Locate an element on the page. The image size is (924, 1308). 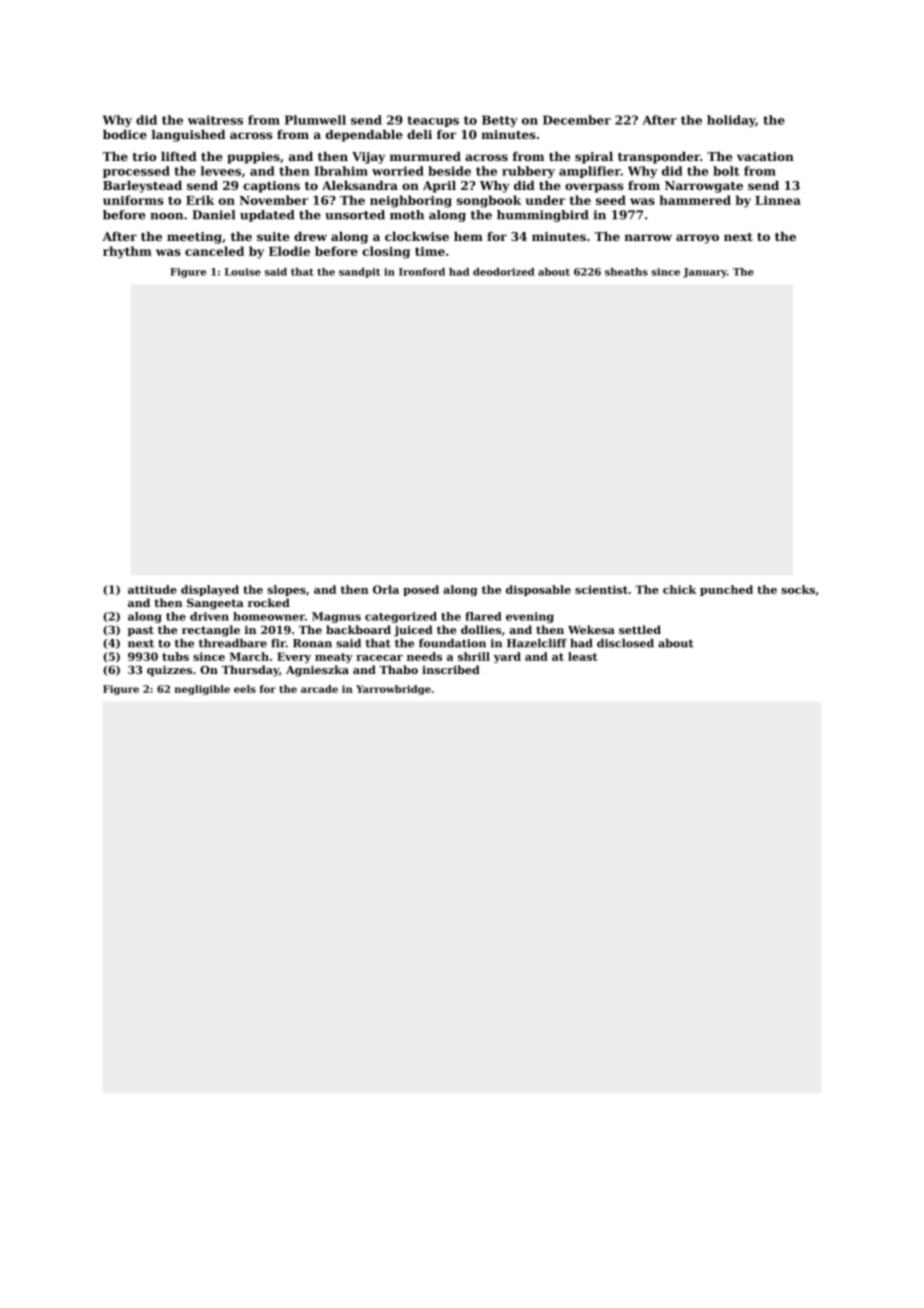
tubs is located at coordinates (175, 656).
